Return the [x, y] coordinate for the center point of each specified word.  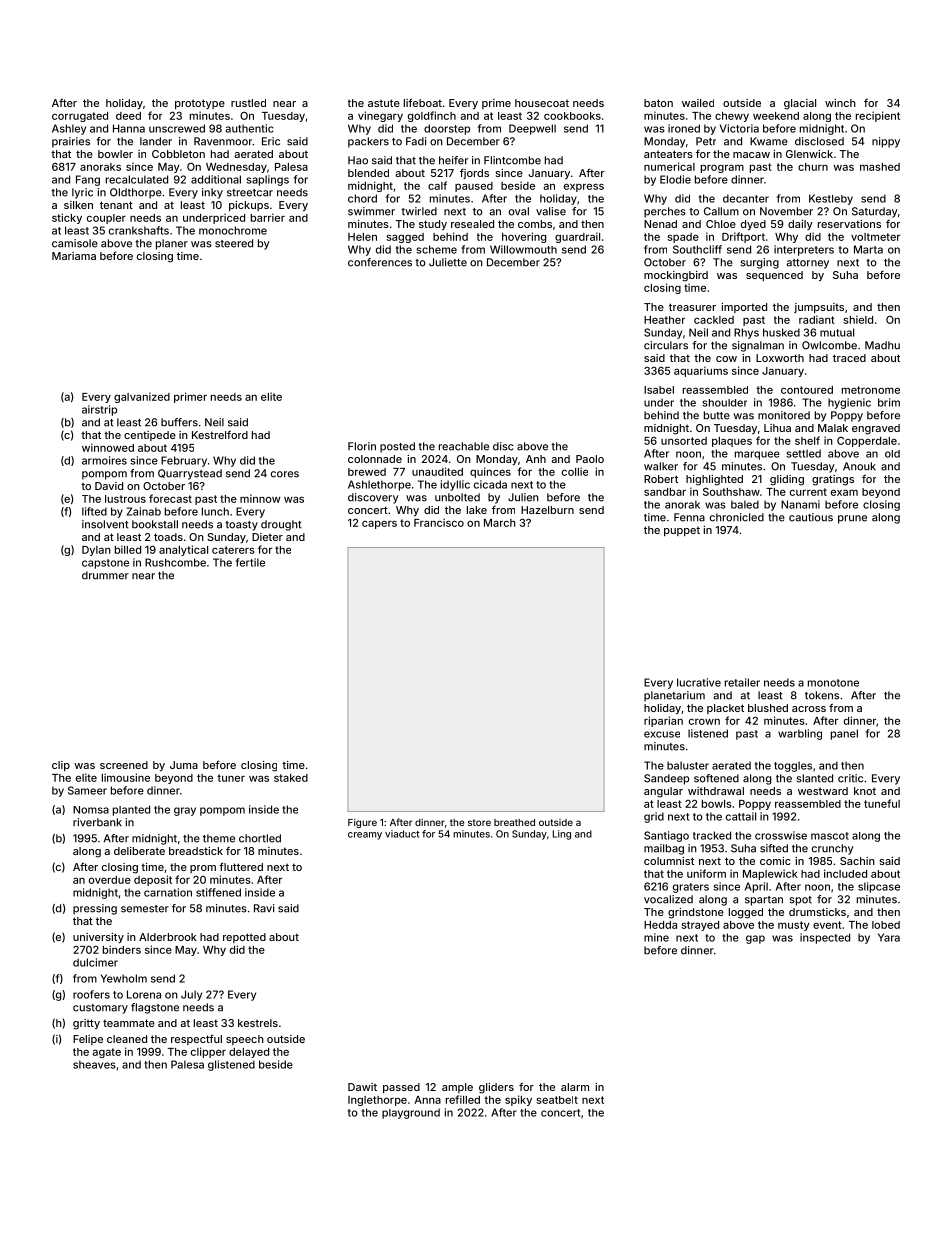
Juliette [448, 262]
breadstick [196, 851]
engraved [876, 429]
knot [865, 791]
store [479, 822]
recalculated [137, 179]
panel [844, 734]
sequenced [774, 276]
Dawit [362, 1087]
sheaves [94, 1064]
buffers [179, 422]
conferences [380, 262]
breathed [514, 822]
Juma [184, 765]
